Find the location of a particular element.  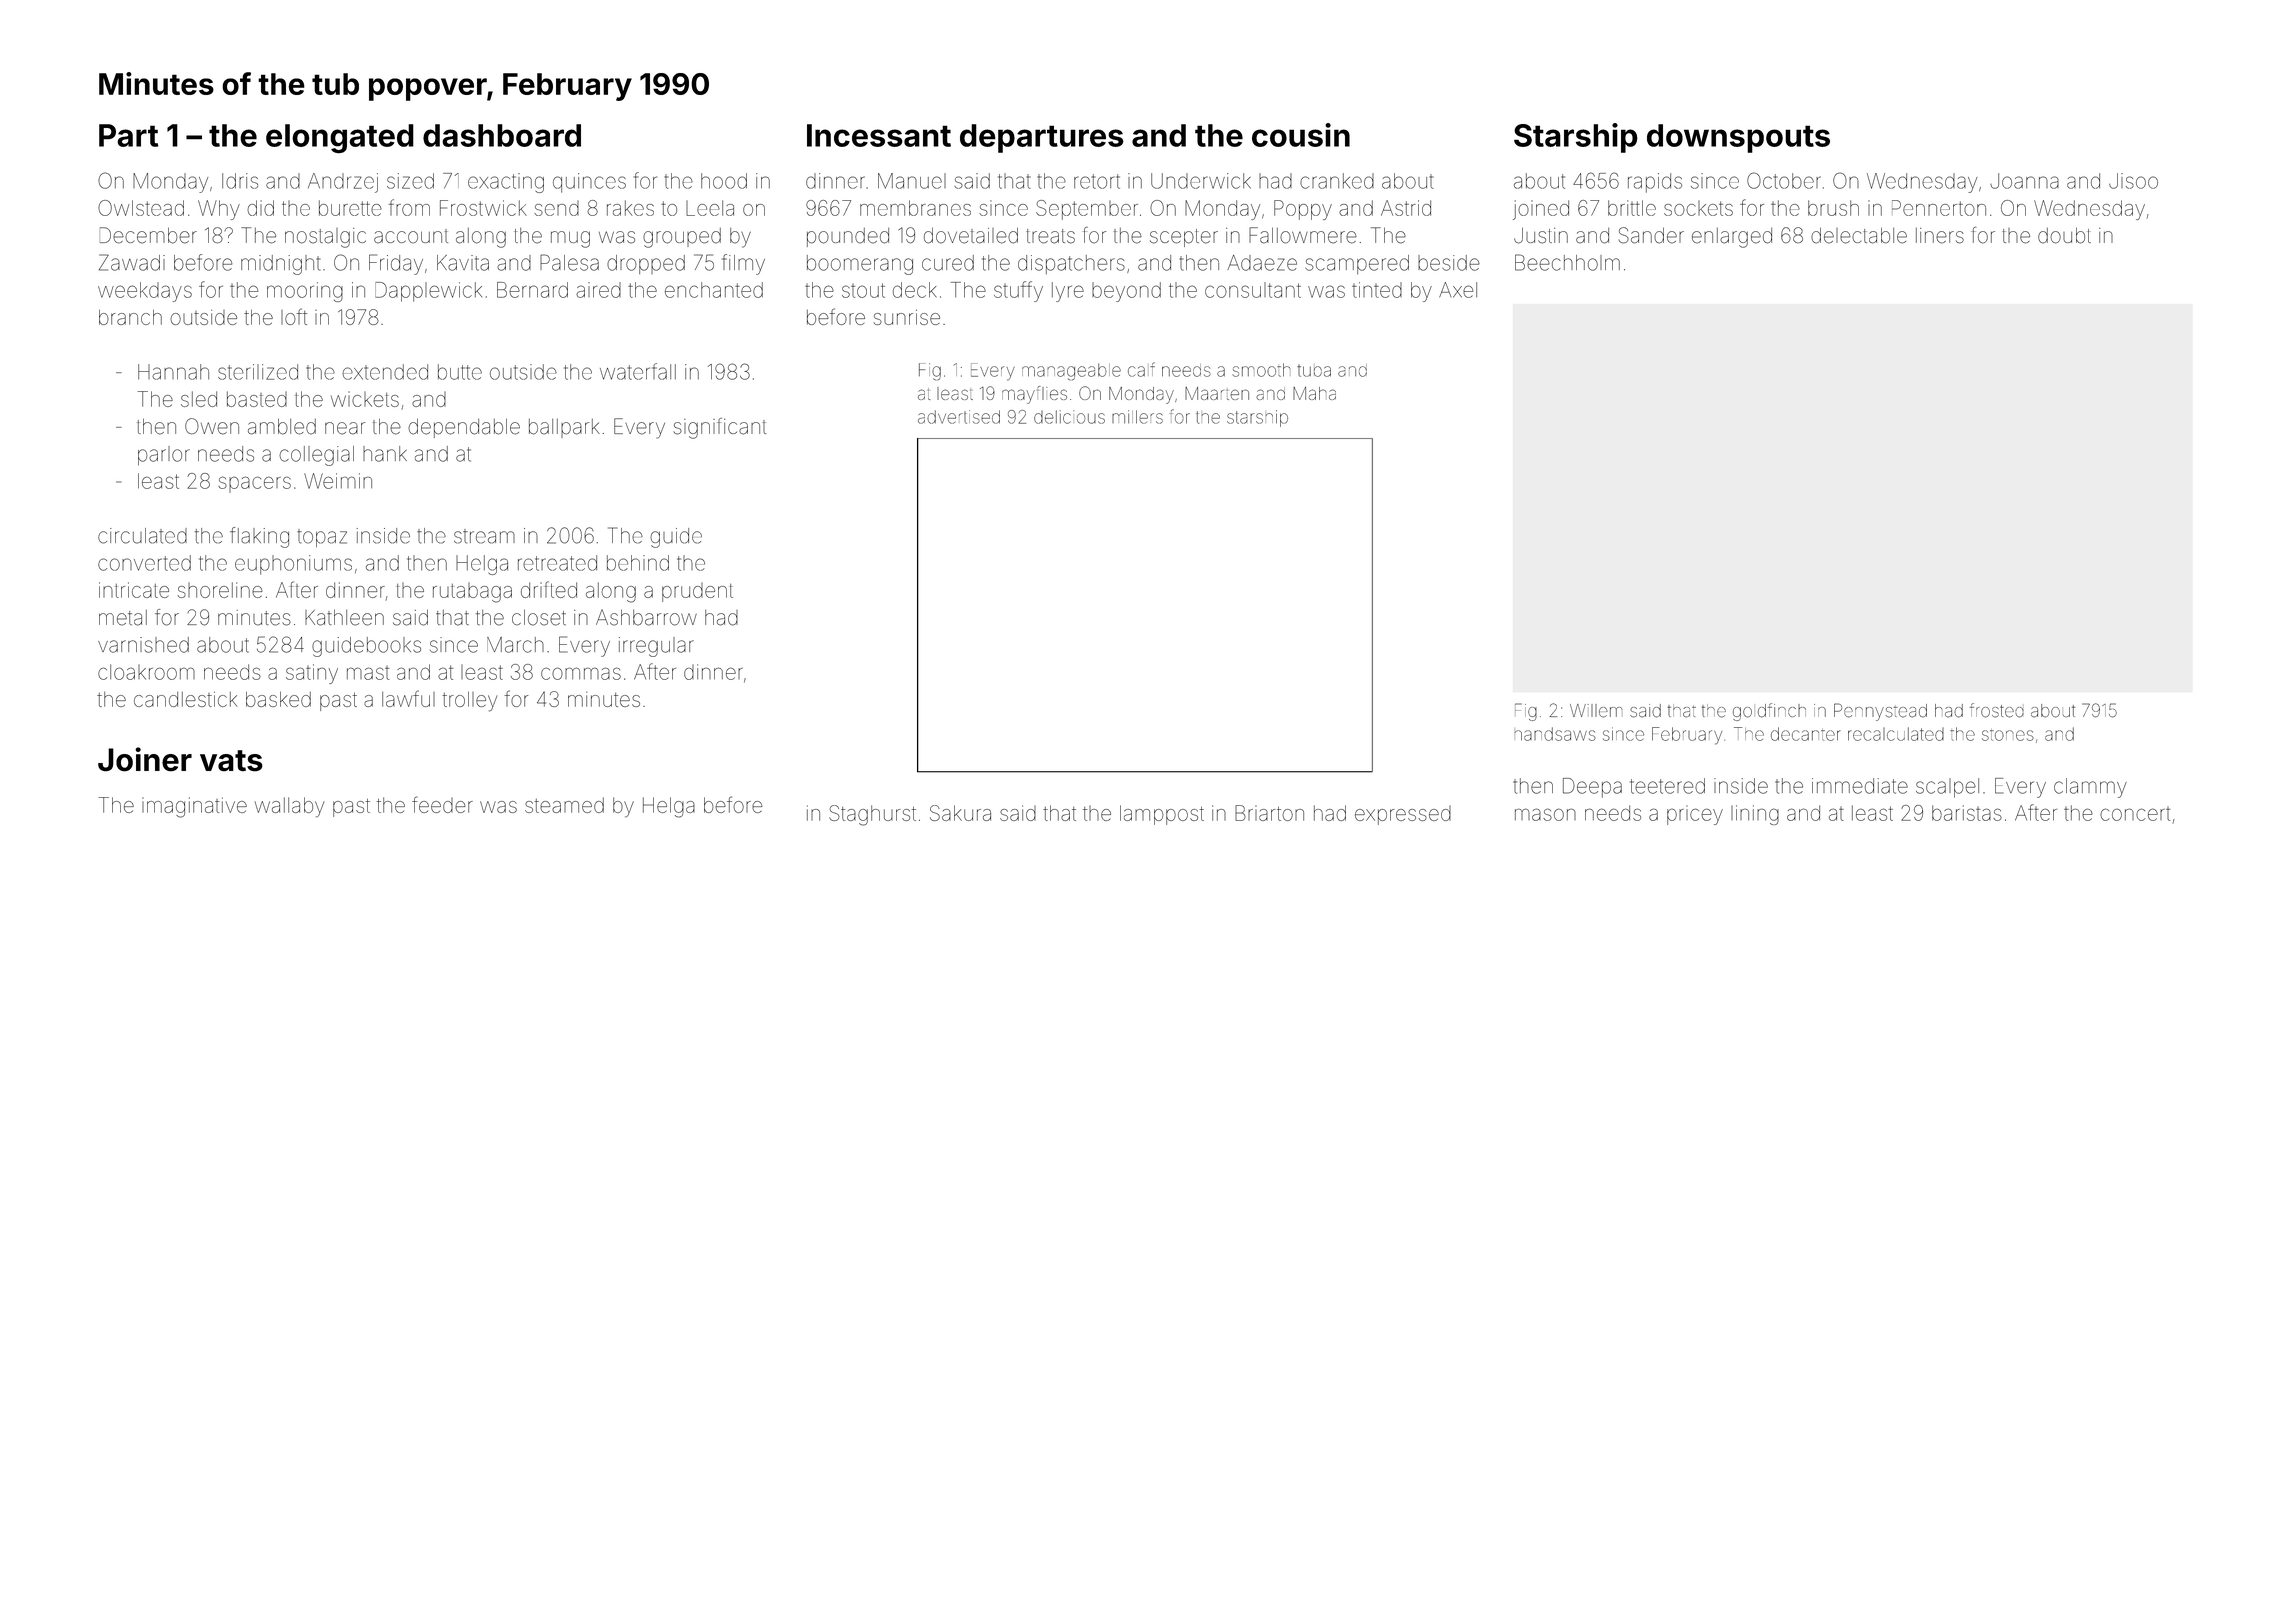

Palesa is located at coordinates (569, 262).
